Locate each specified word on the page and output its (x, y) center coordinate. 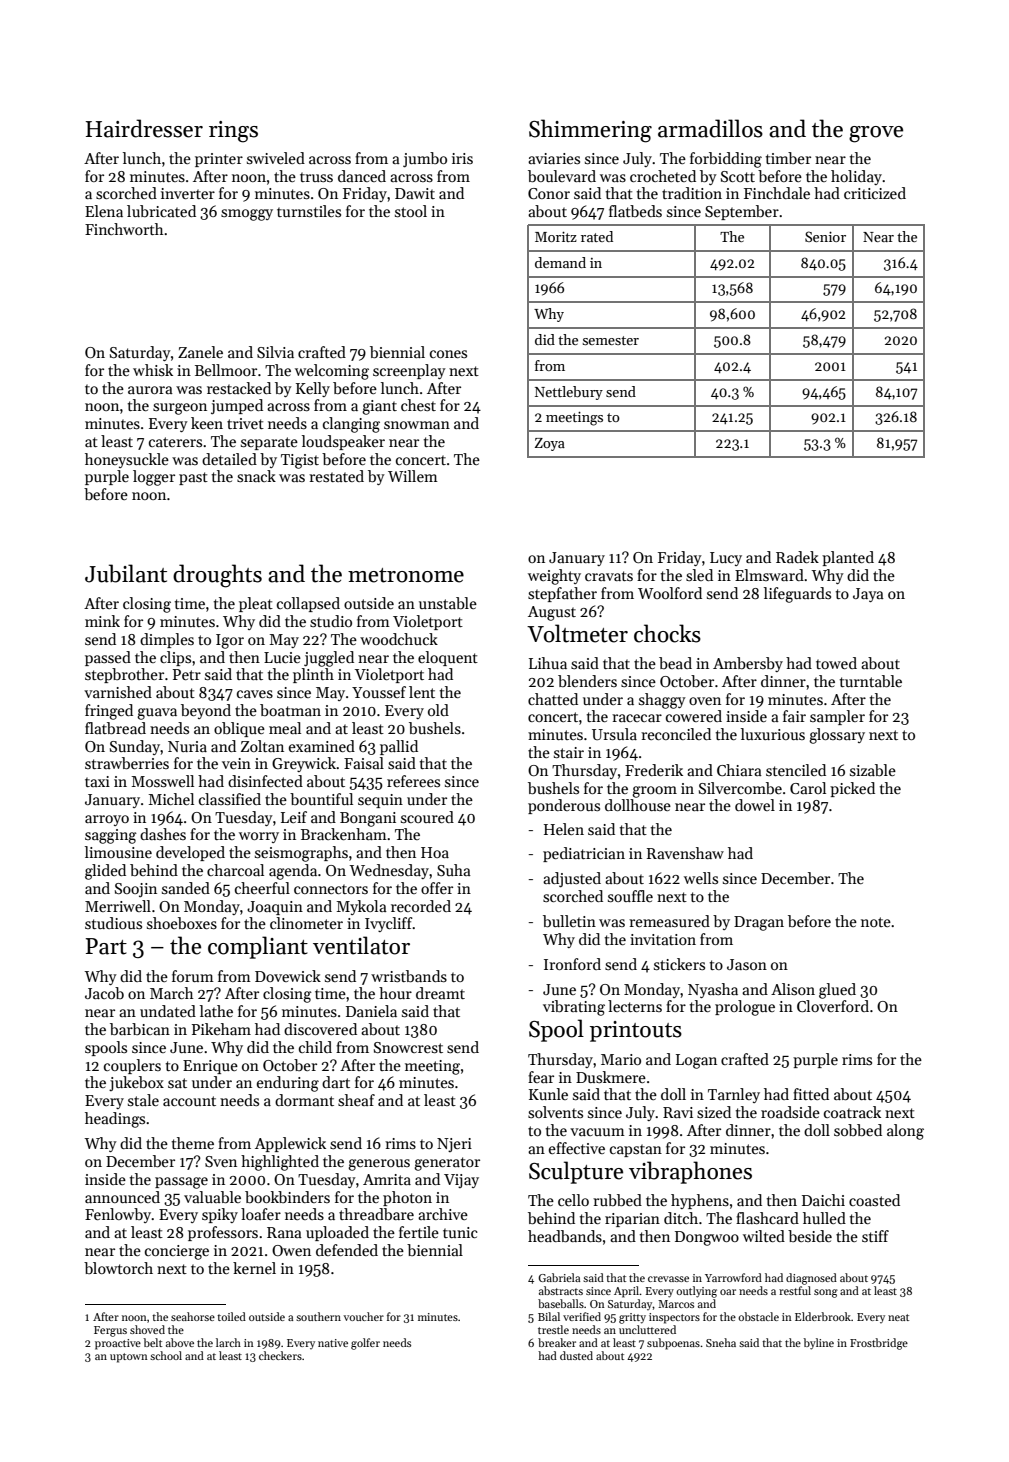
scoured (427, 817)
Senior (825, 236)
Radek (797, 557)
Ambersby (748, 664)
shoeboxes (182, 923)
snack (256, 476)
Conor (549, 193)
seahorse (193, 1316)
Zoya (550, 444)
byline (818, 1344)
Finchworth (124, 229)
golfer (365, 1344)
